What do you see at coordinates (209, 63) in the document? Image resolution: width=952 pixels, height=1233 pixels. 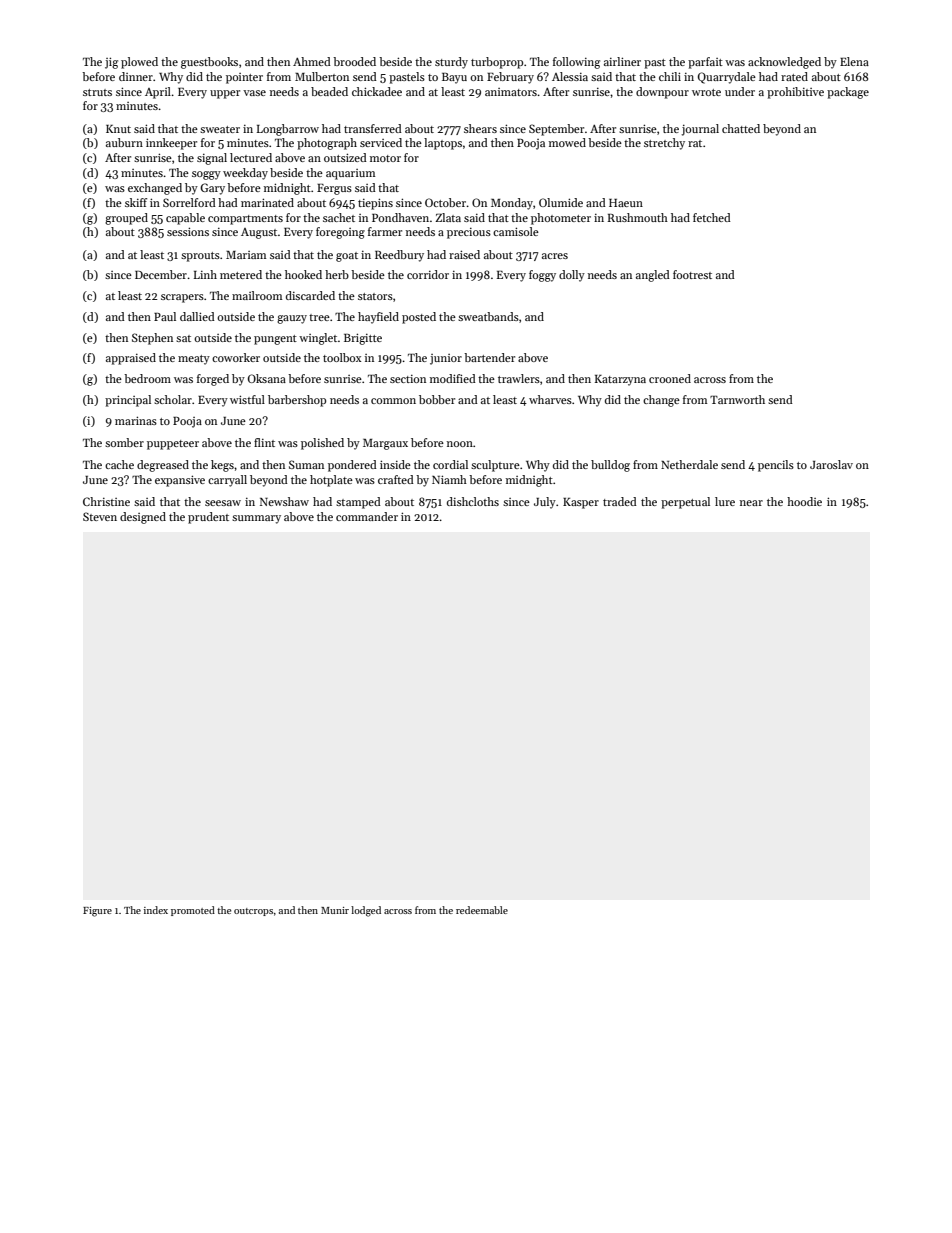 I see `guestbooks` at bounding box center [209, 63].
